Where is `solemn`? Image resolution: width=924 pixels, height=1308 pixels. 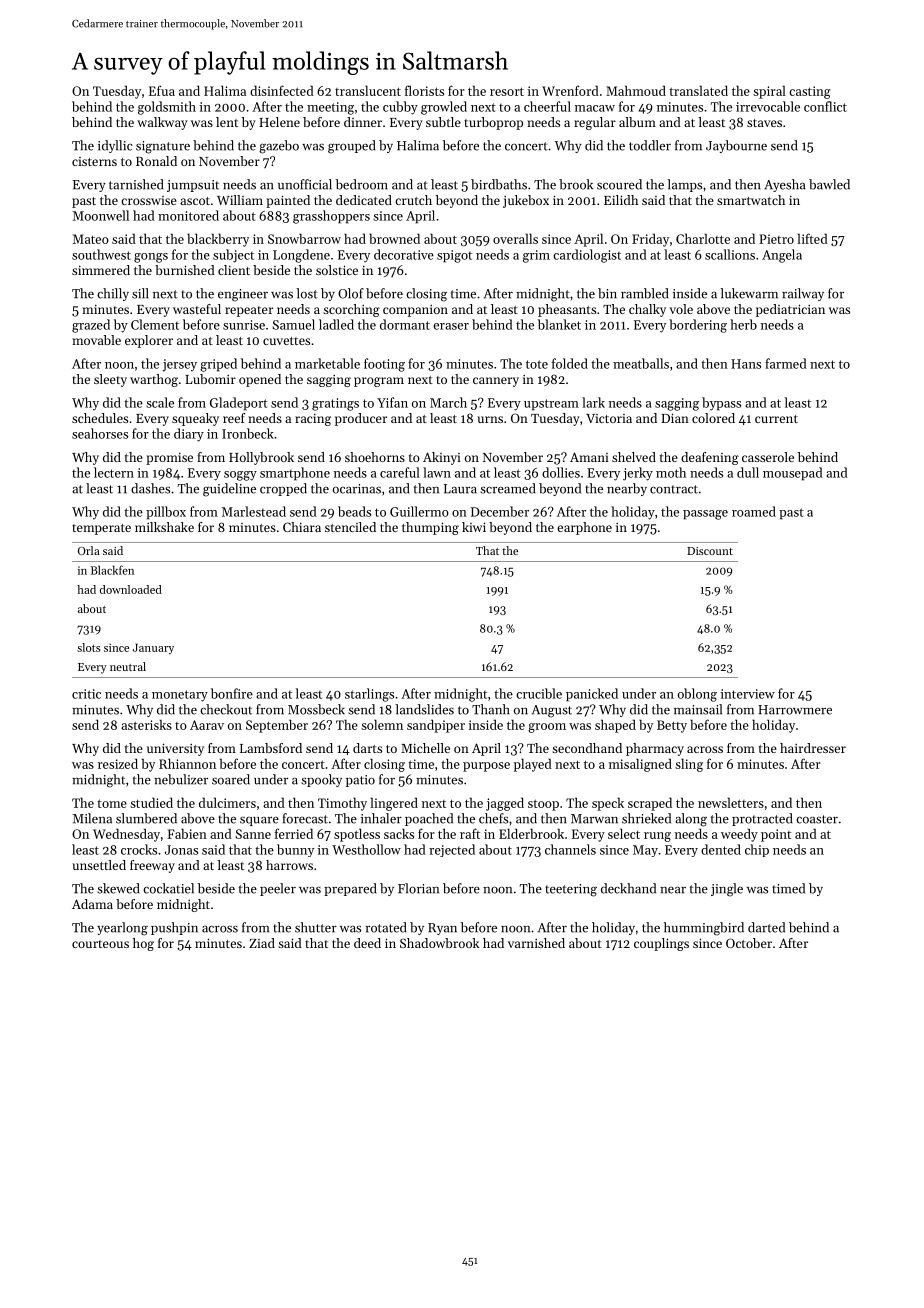 solemn is located at coordinates (382, 724).
